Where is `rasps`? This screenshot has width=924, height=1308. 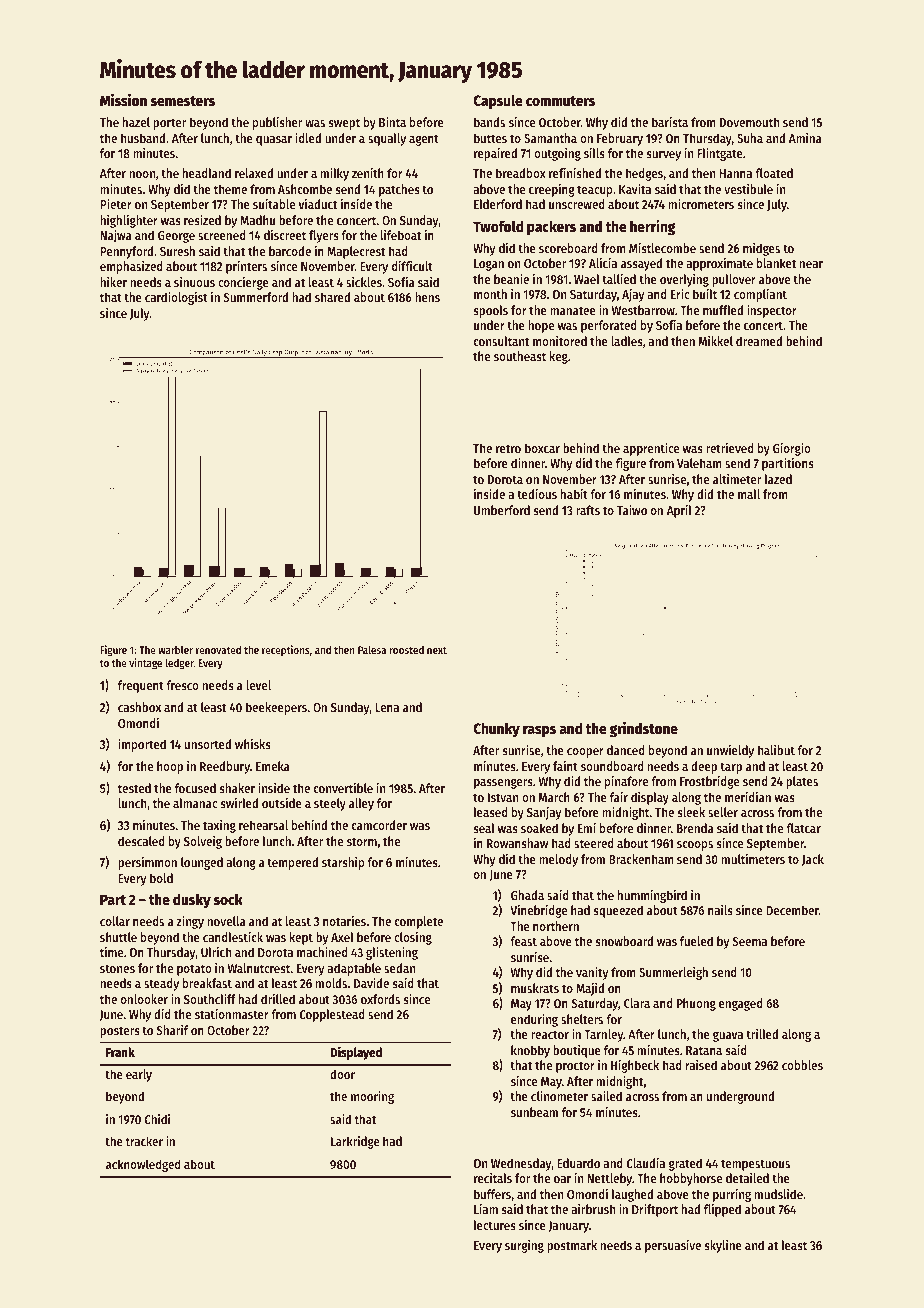
rasps is located at coordinates (539, 732).
